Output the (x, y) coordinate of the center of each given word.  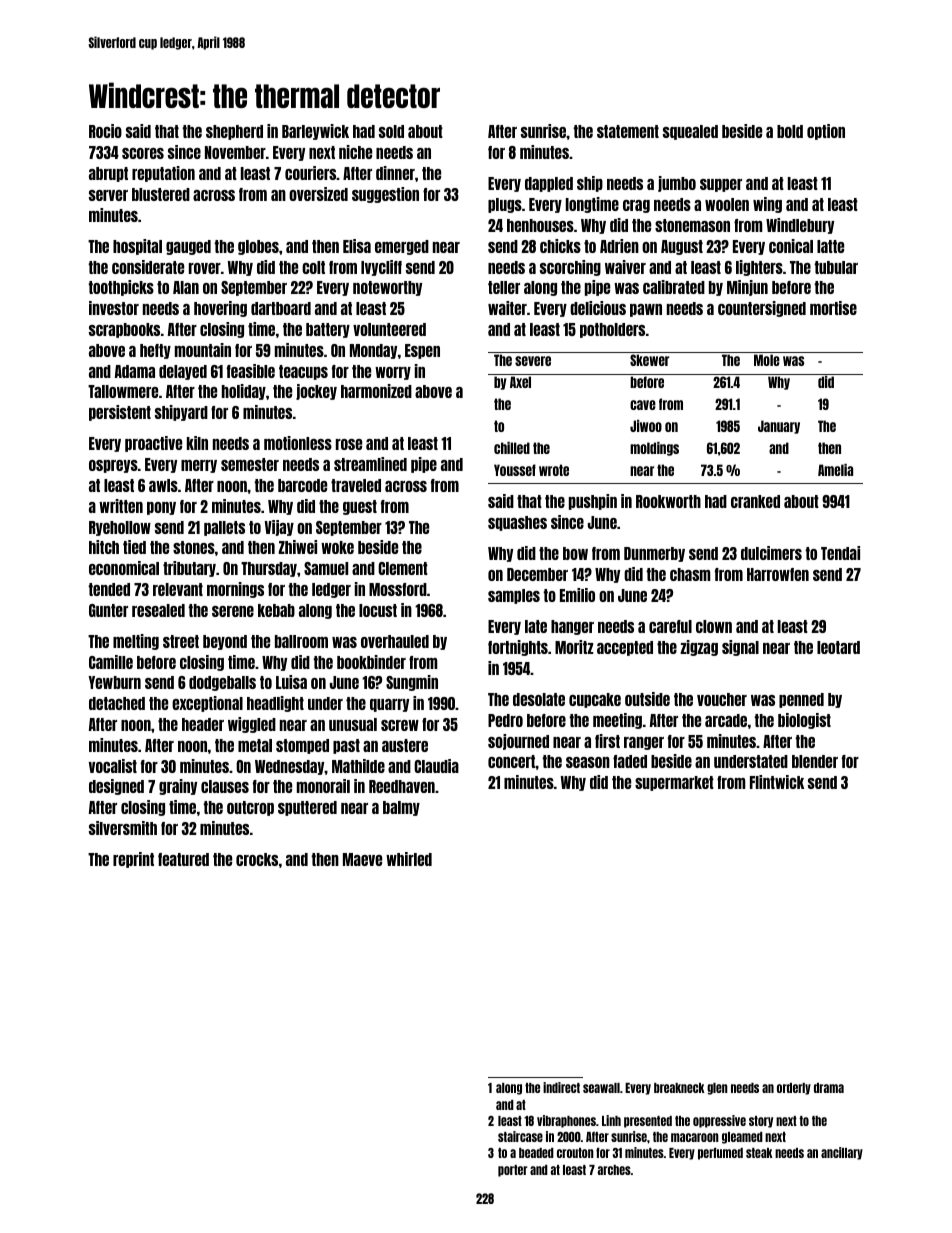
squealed (690, 132)
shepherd (234, 132)
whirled (409, 859)
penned (801, 700)
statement (628, 131)
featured (183, 859)
